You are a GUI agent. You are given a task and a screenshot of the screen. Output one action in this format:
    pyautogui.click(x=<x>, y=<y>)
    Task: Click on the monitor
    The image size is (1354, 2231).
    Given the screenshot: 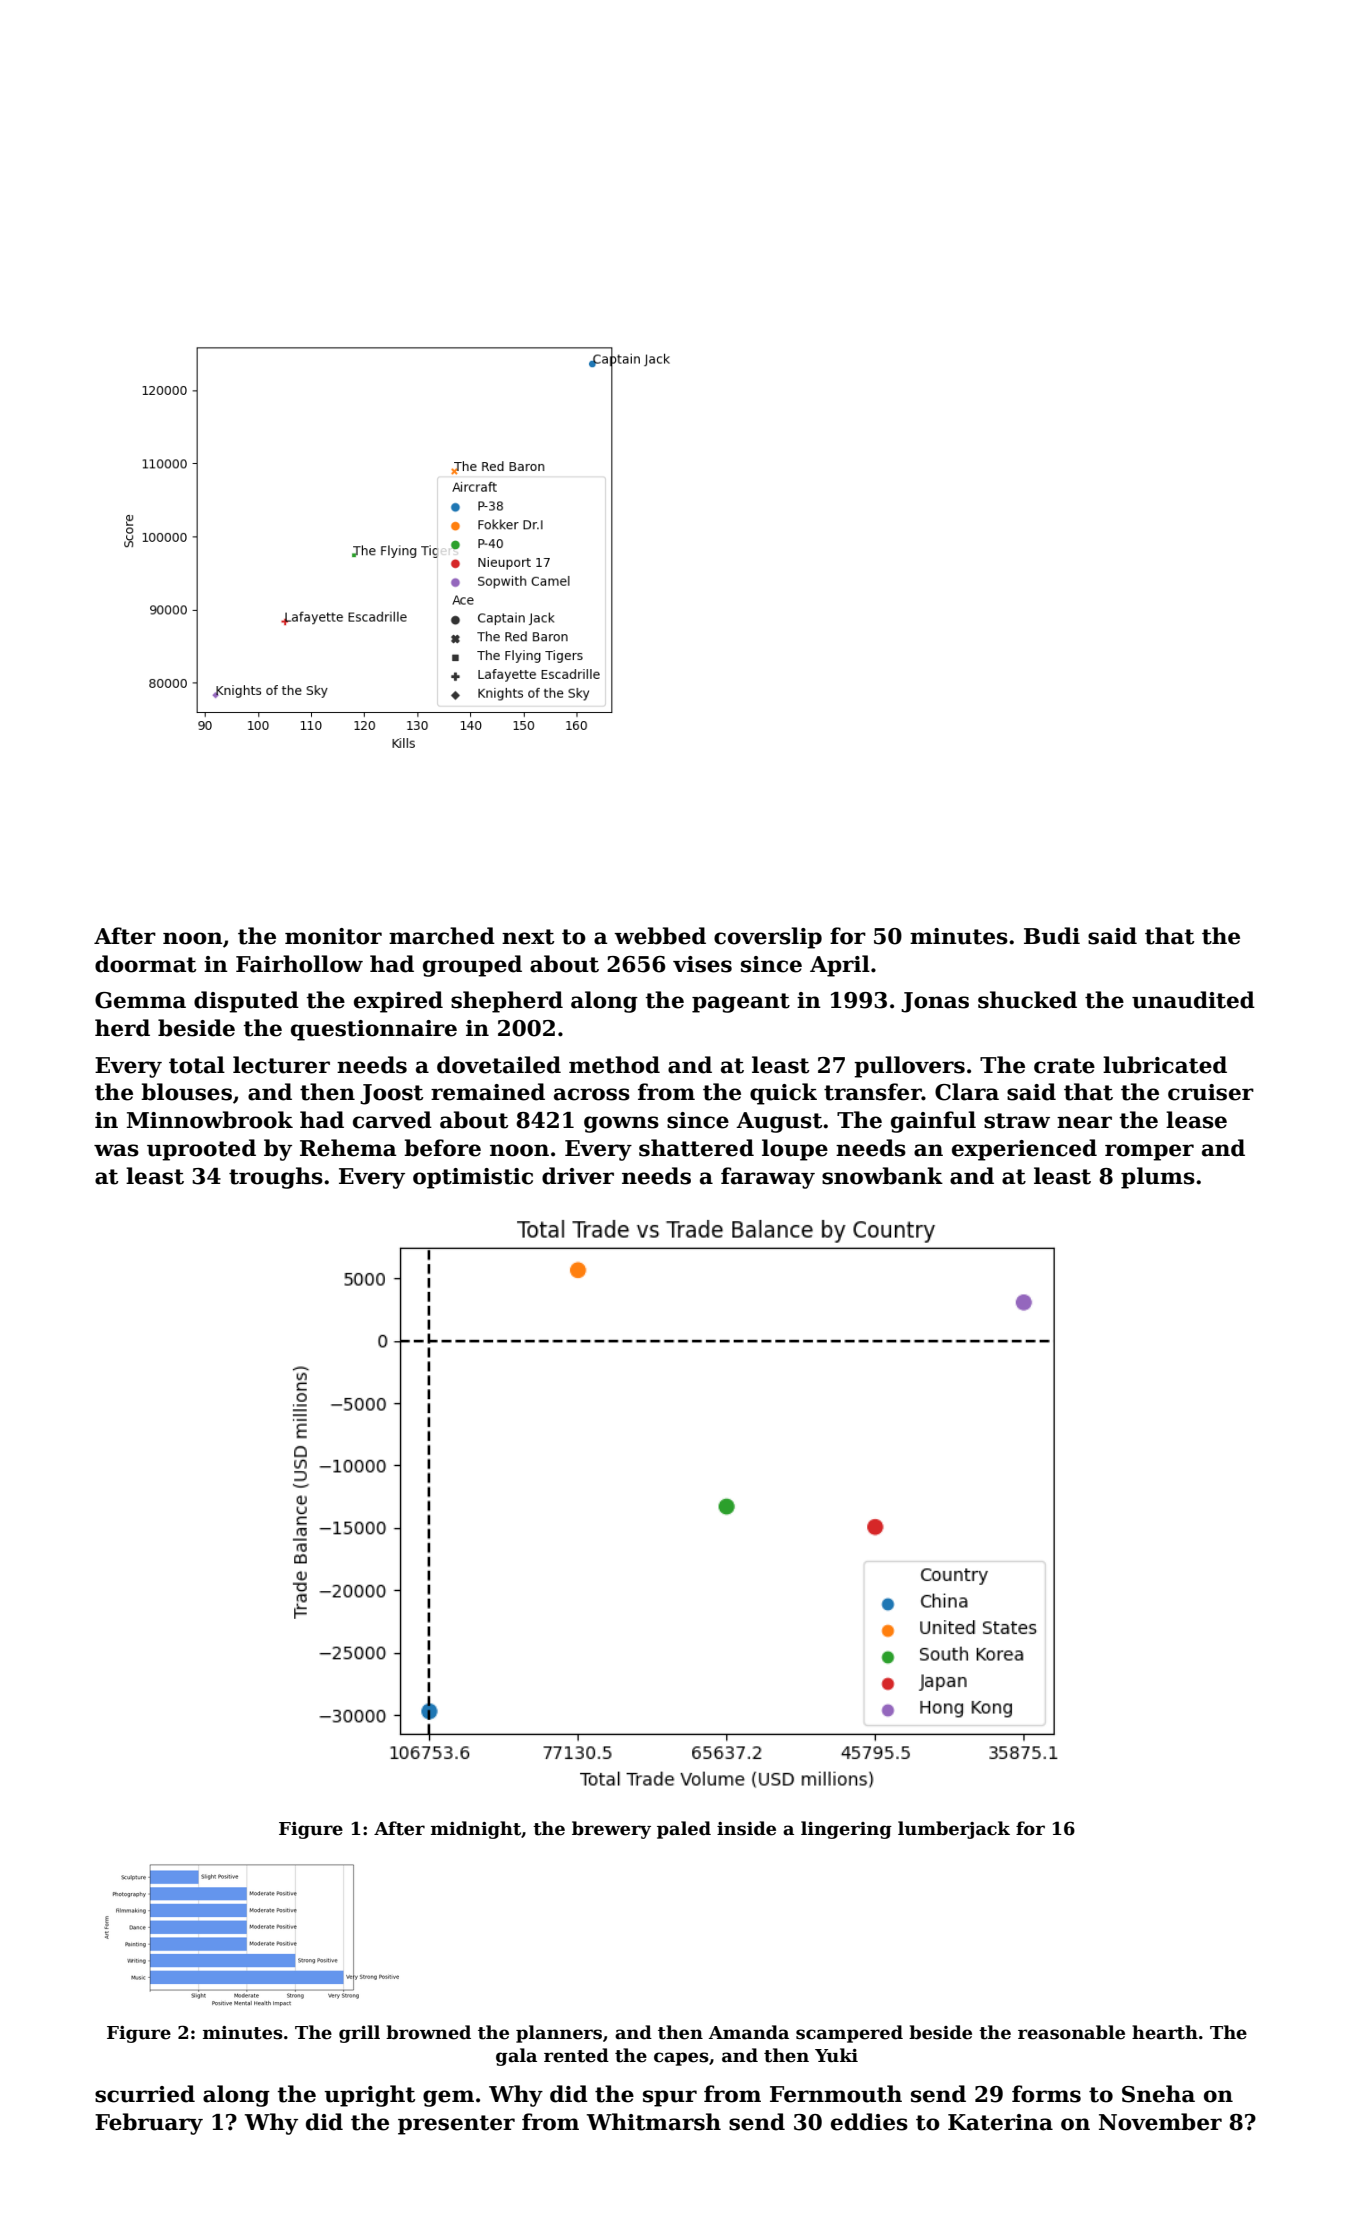 What is the action you would take?
    pyautogui.click(x=333, y=936)
